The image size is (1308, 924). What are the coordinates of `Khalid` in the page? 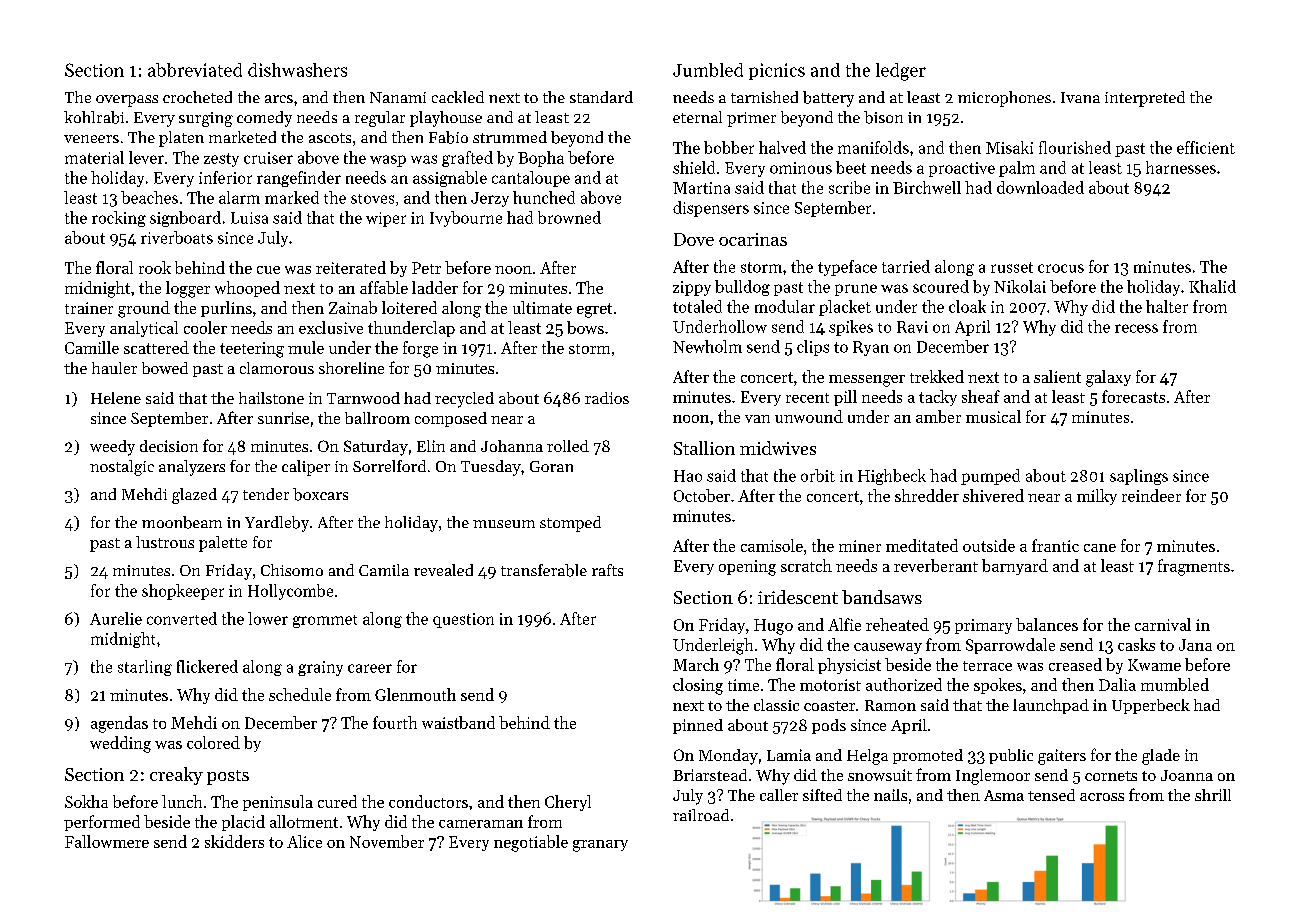 It's located at (1212, 286).
